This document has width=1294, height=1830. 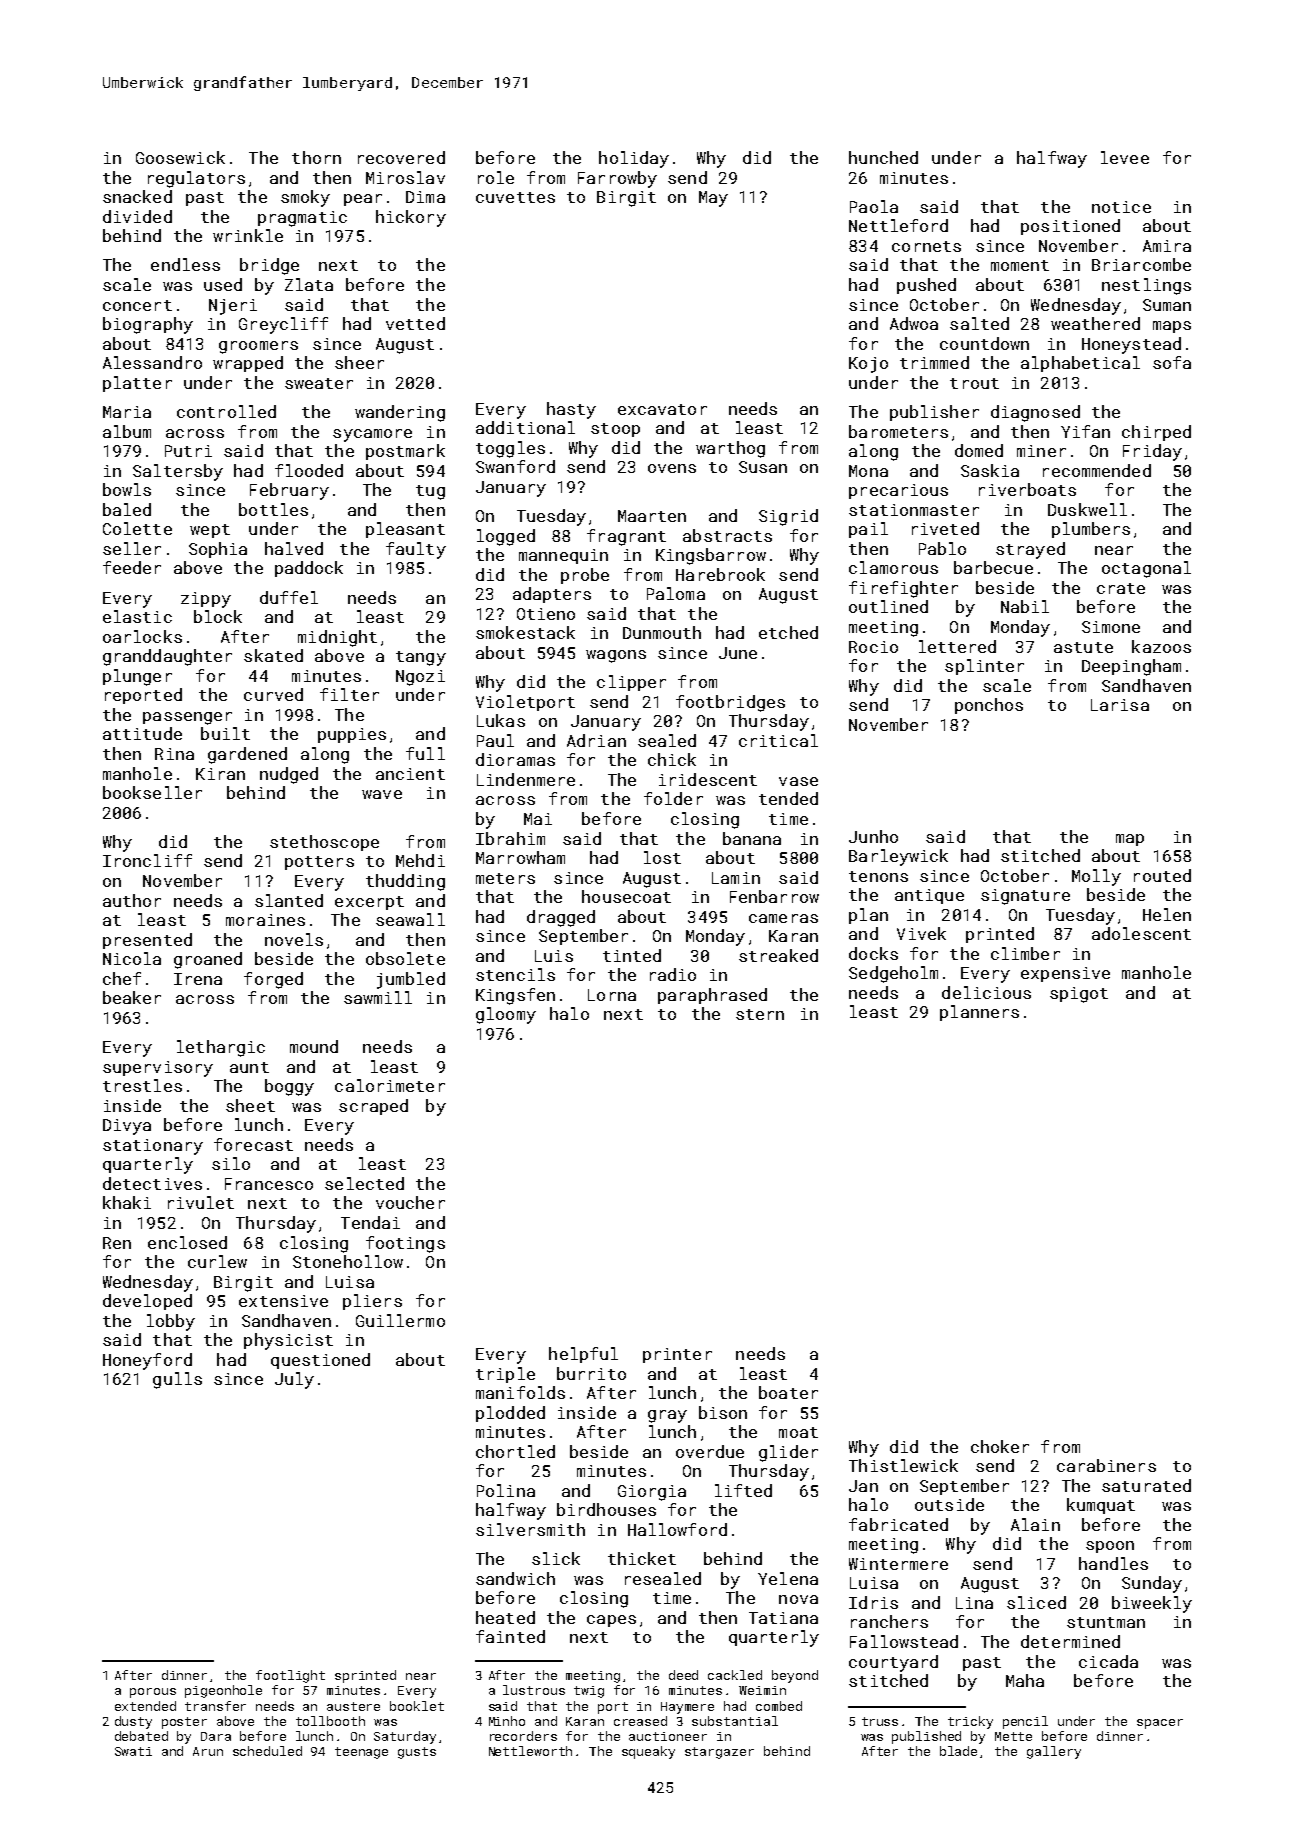 What do you see at coordinates (127, 412) in the document?
I see `Maria` at bounding box center [127, 412].
